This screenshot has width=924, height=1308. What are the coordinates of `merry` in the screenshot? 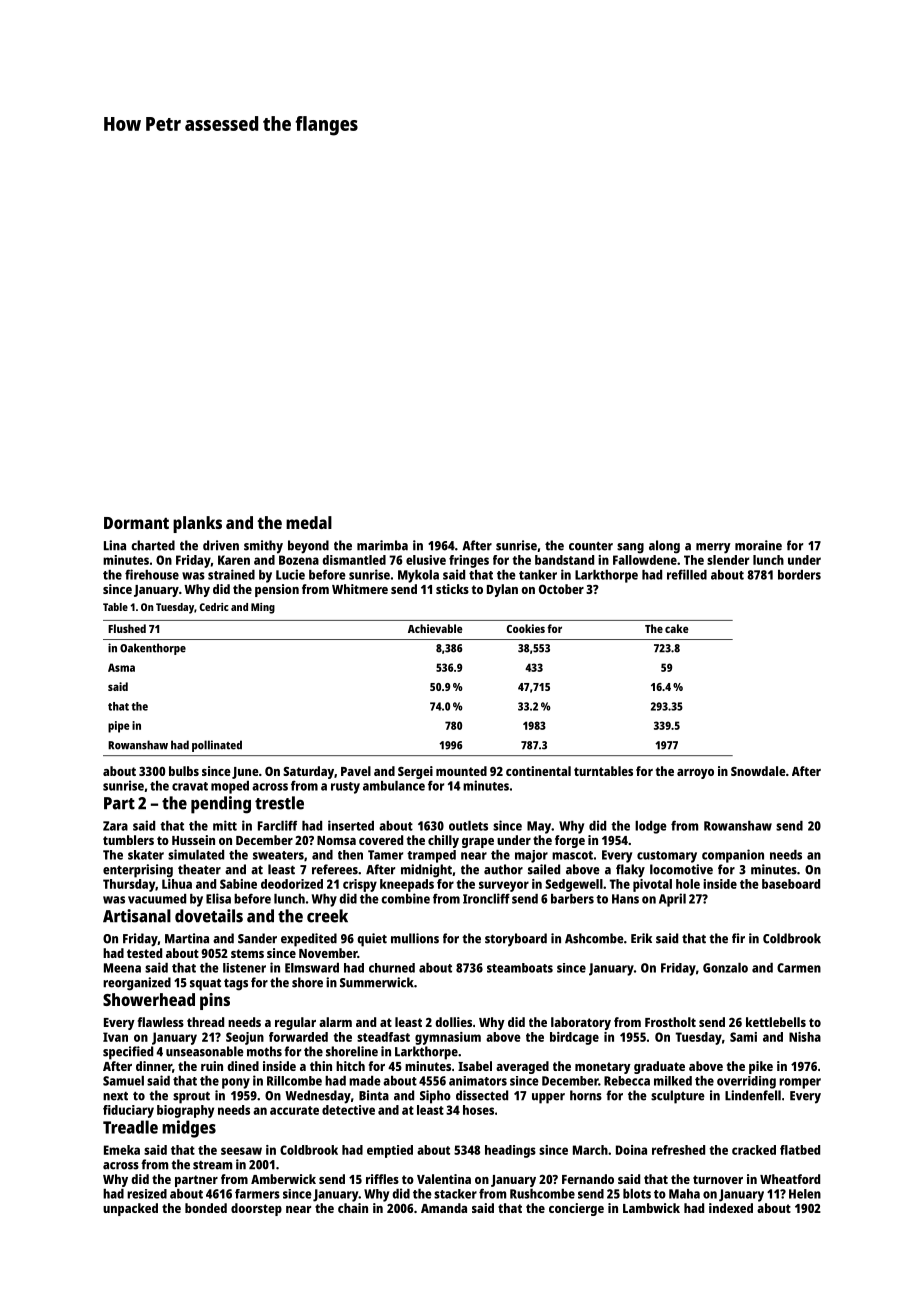 It's located at (713, 548).
